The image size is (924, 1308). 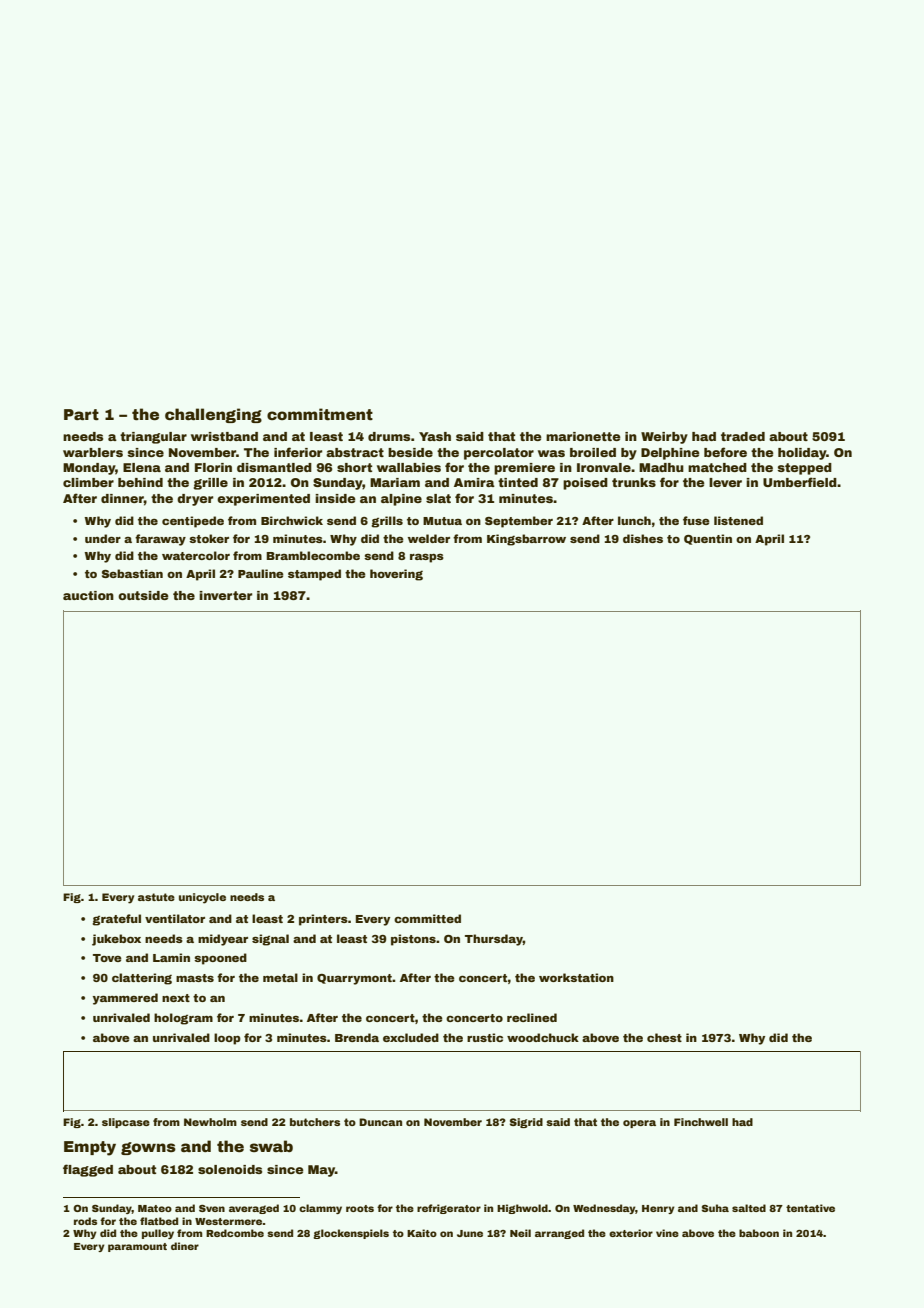 I want to click on Quentin, so click(x=708, y=539).
